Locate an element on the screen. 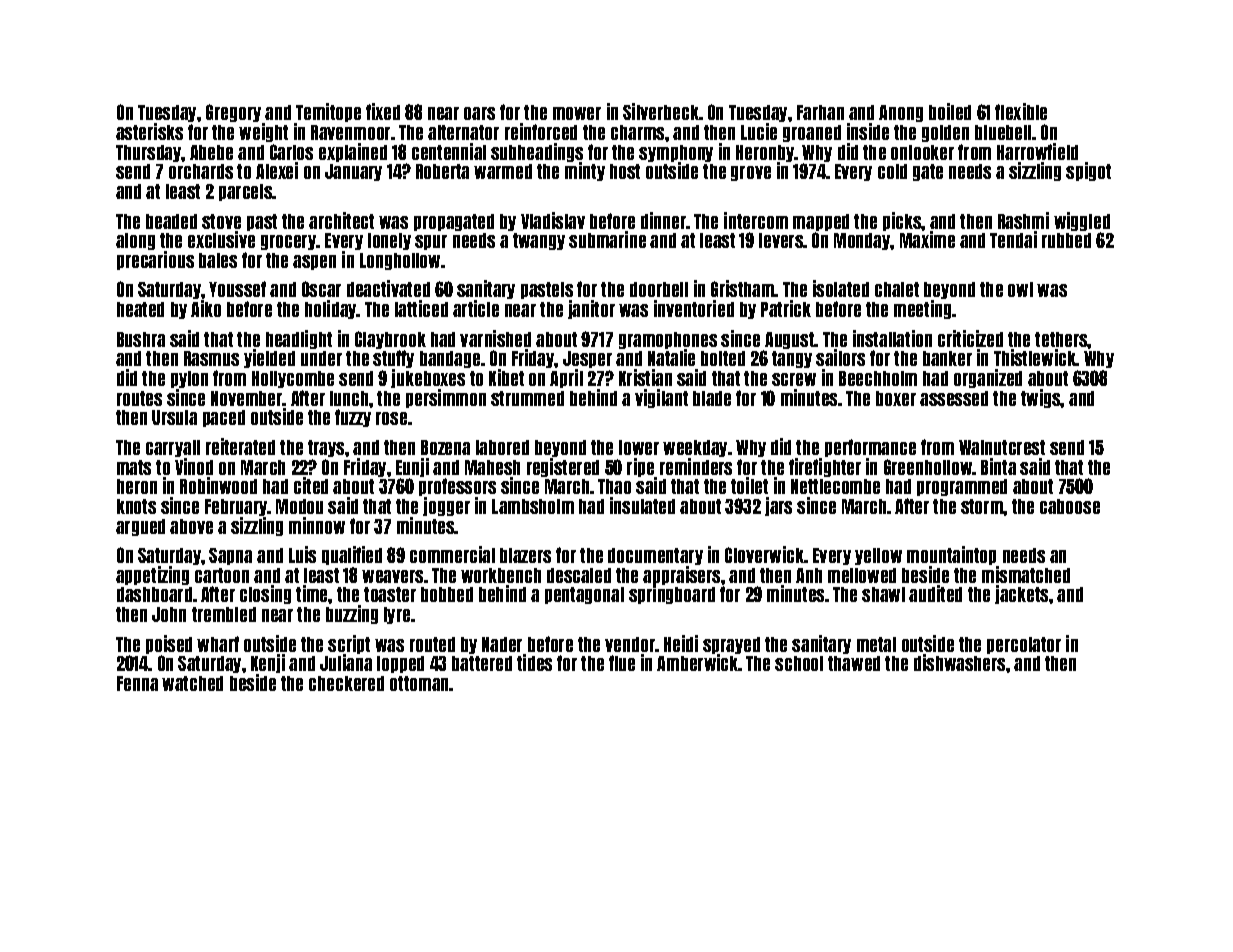  assessed is located at coordinates (954, 398).
